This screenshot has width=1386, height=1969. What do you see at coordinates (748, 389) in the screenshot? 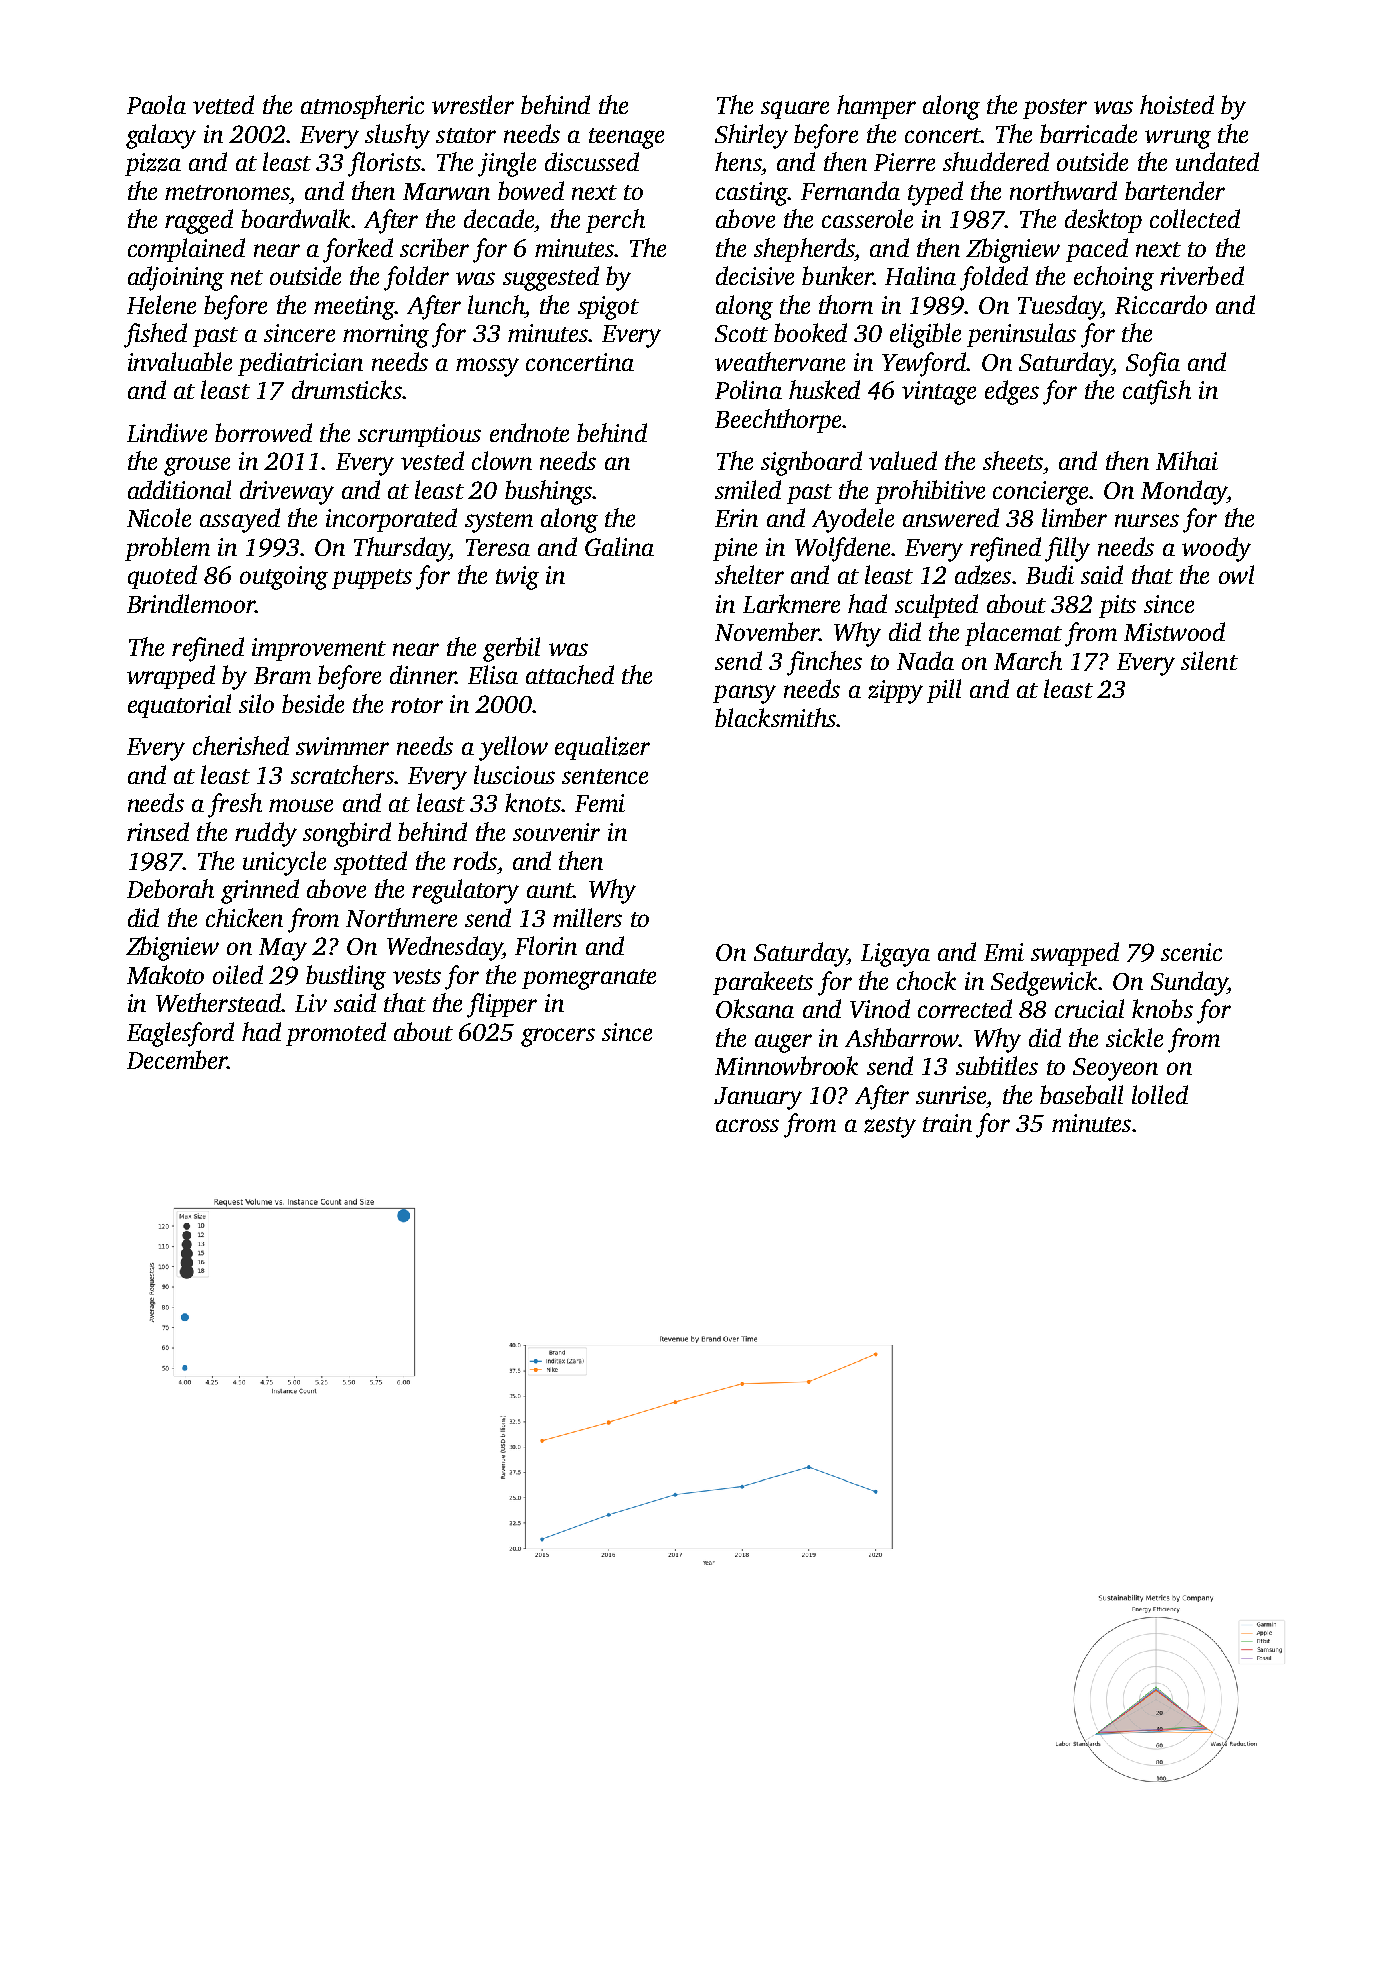
I see `Polina` at bounding box center [748, 389].
